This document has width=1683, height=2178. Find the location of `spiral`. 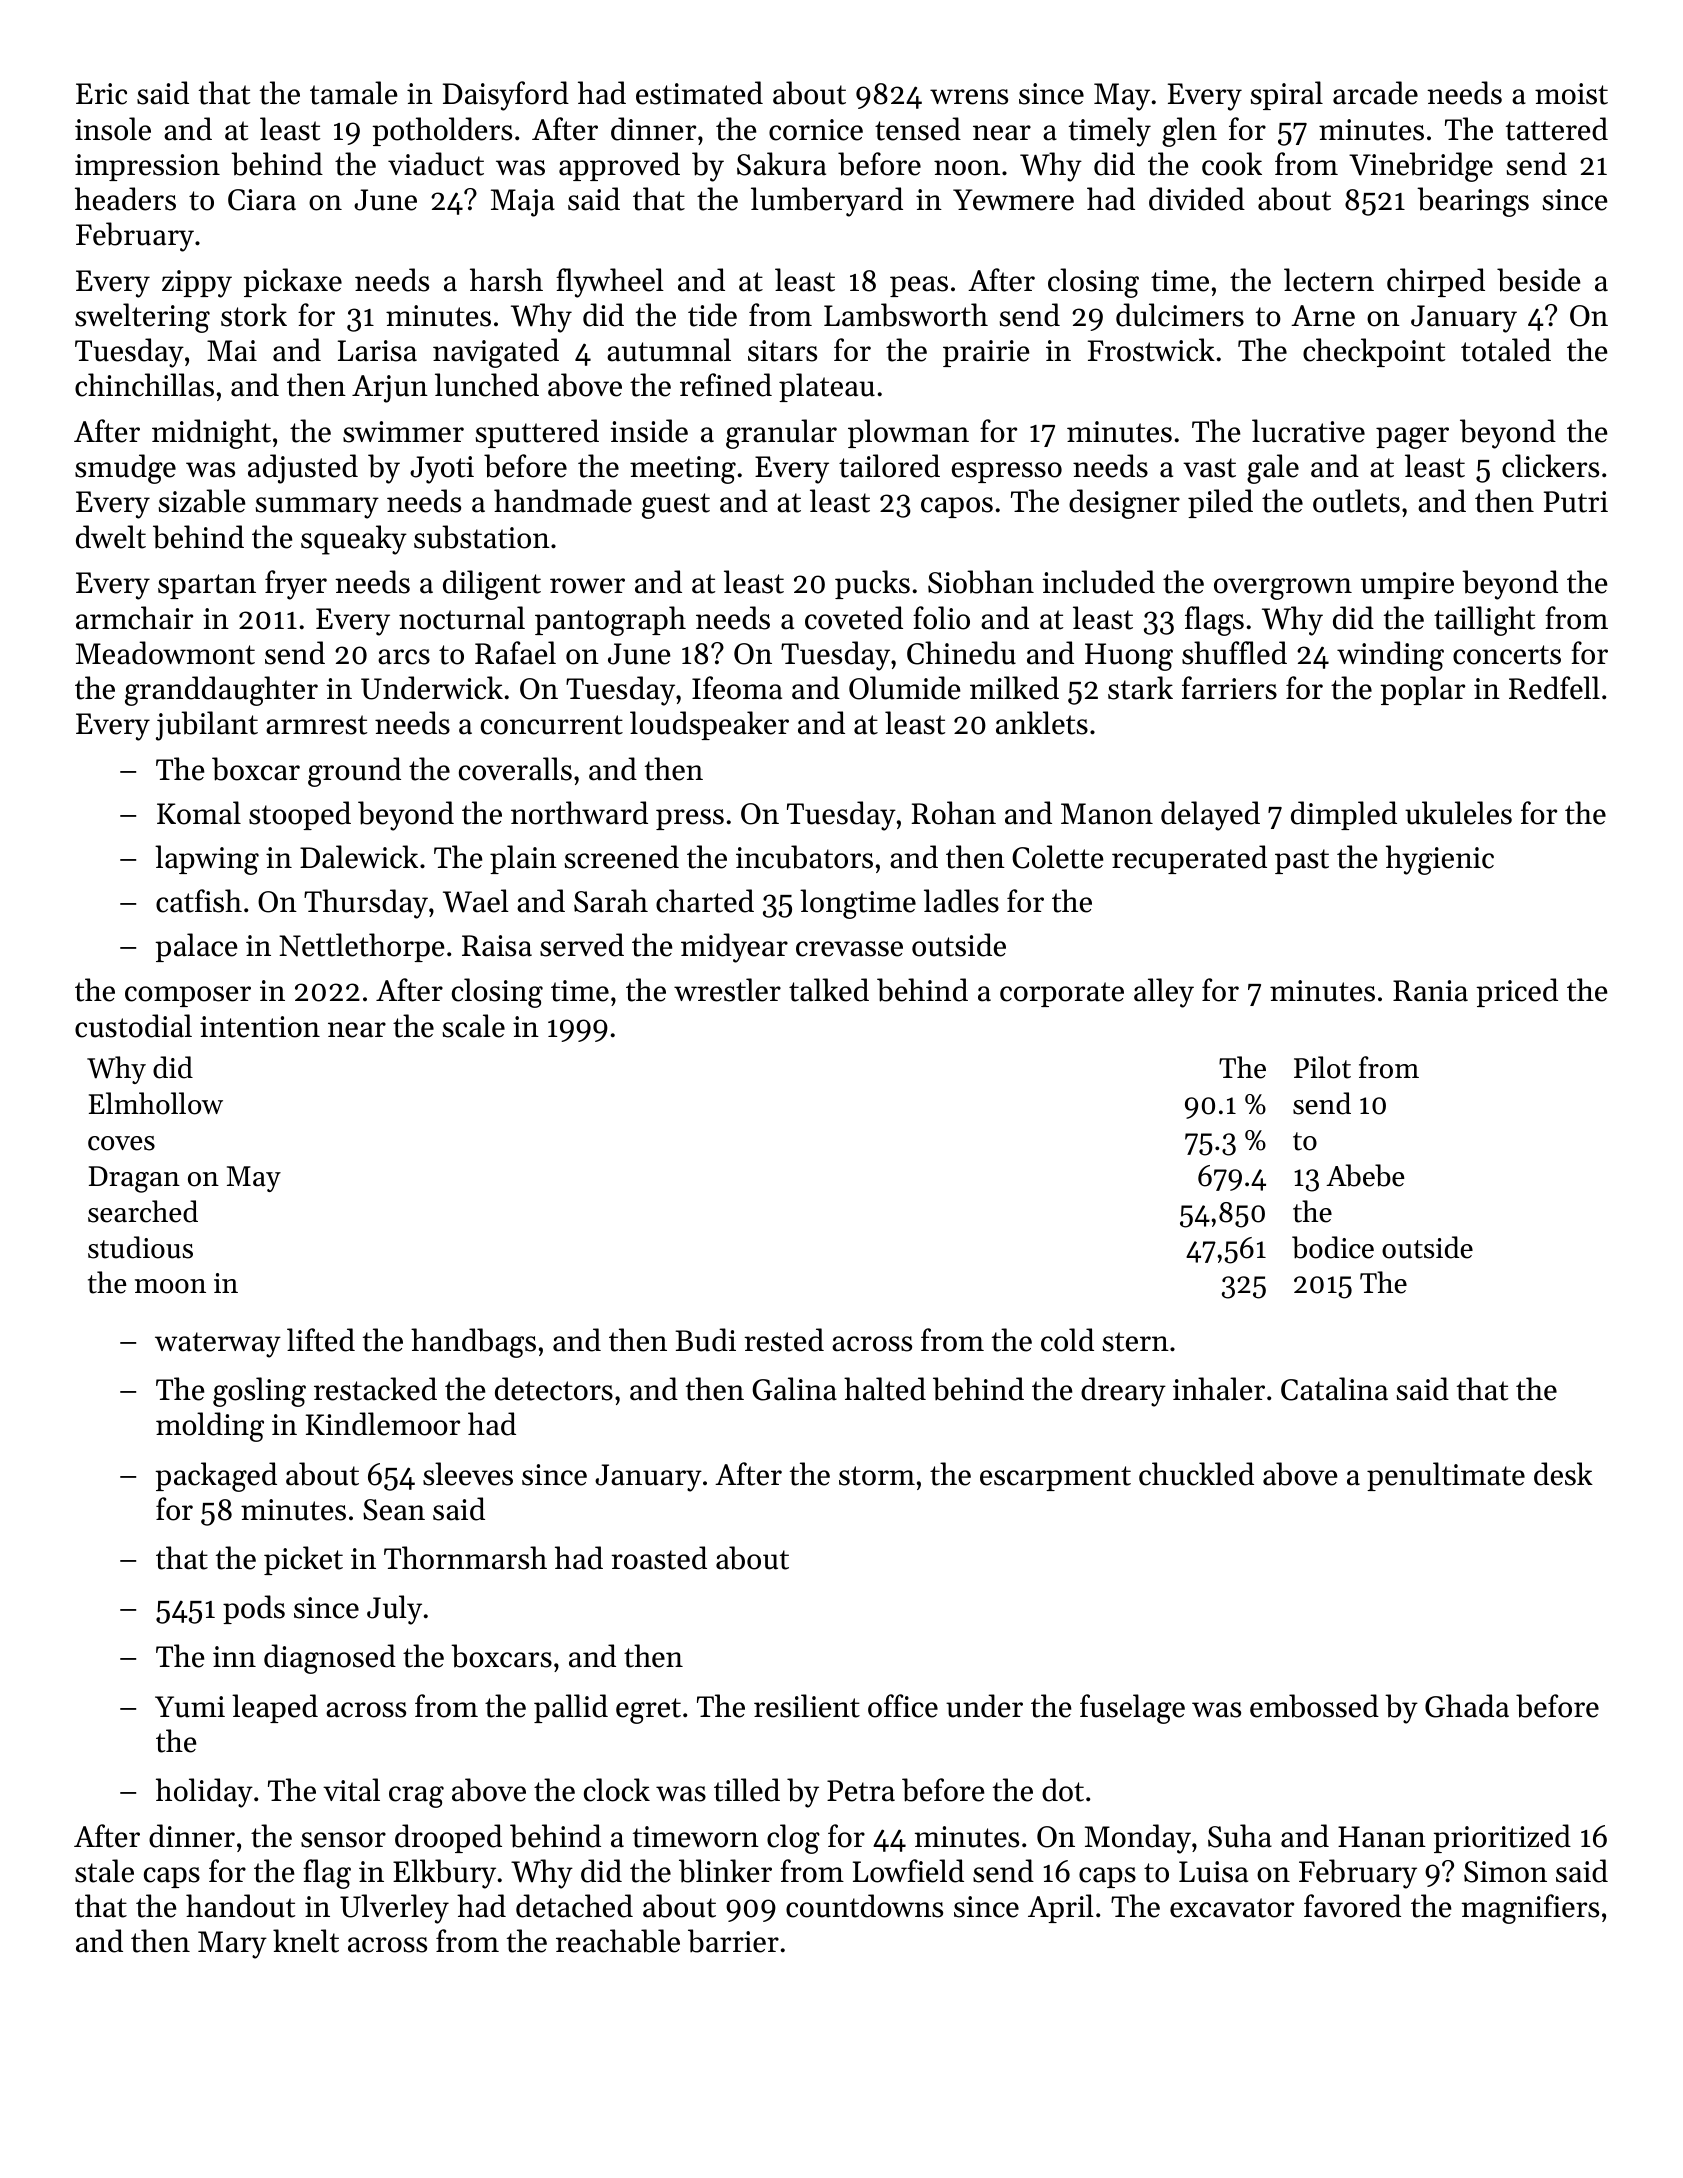

spiral is located at coordinates (1287, 95).
